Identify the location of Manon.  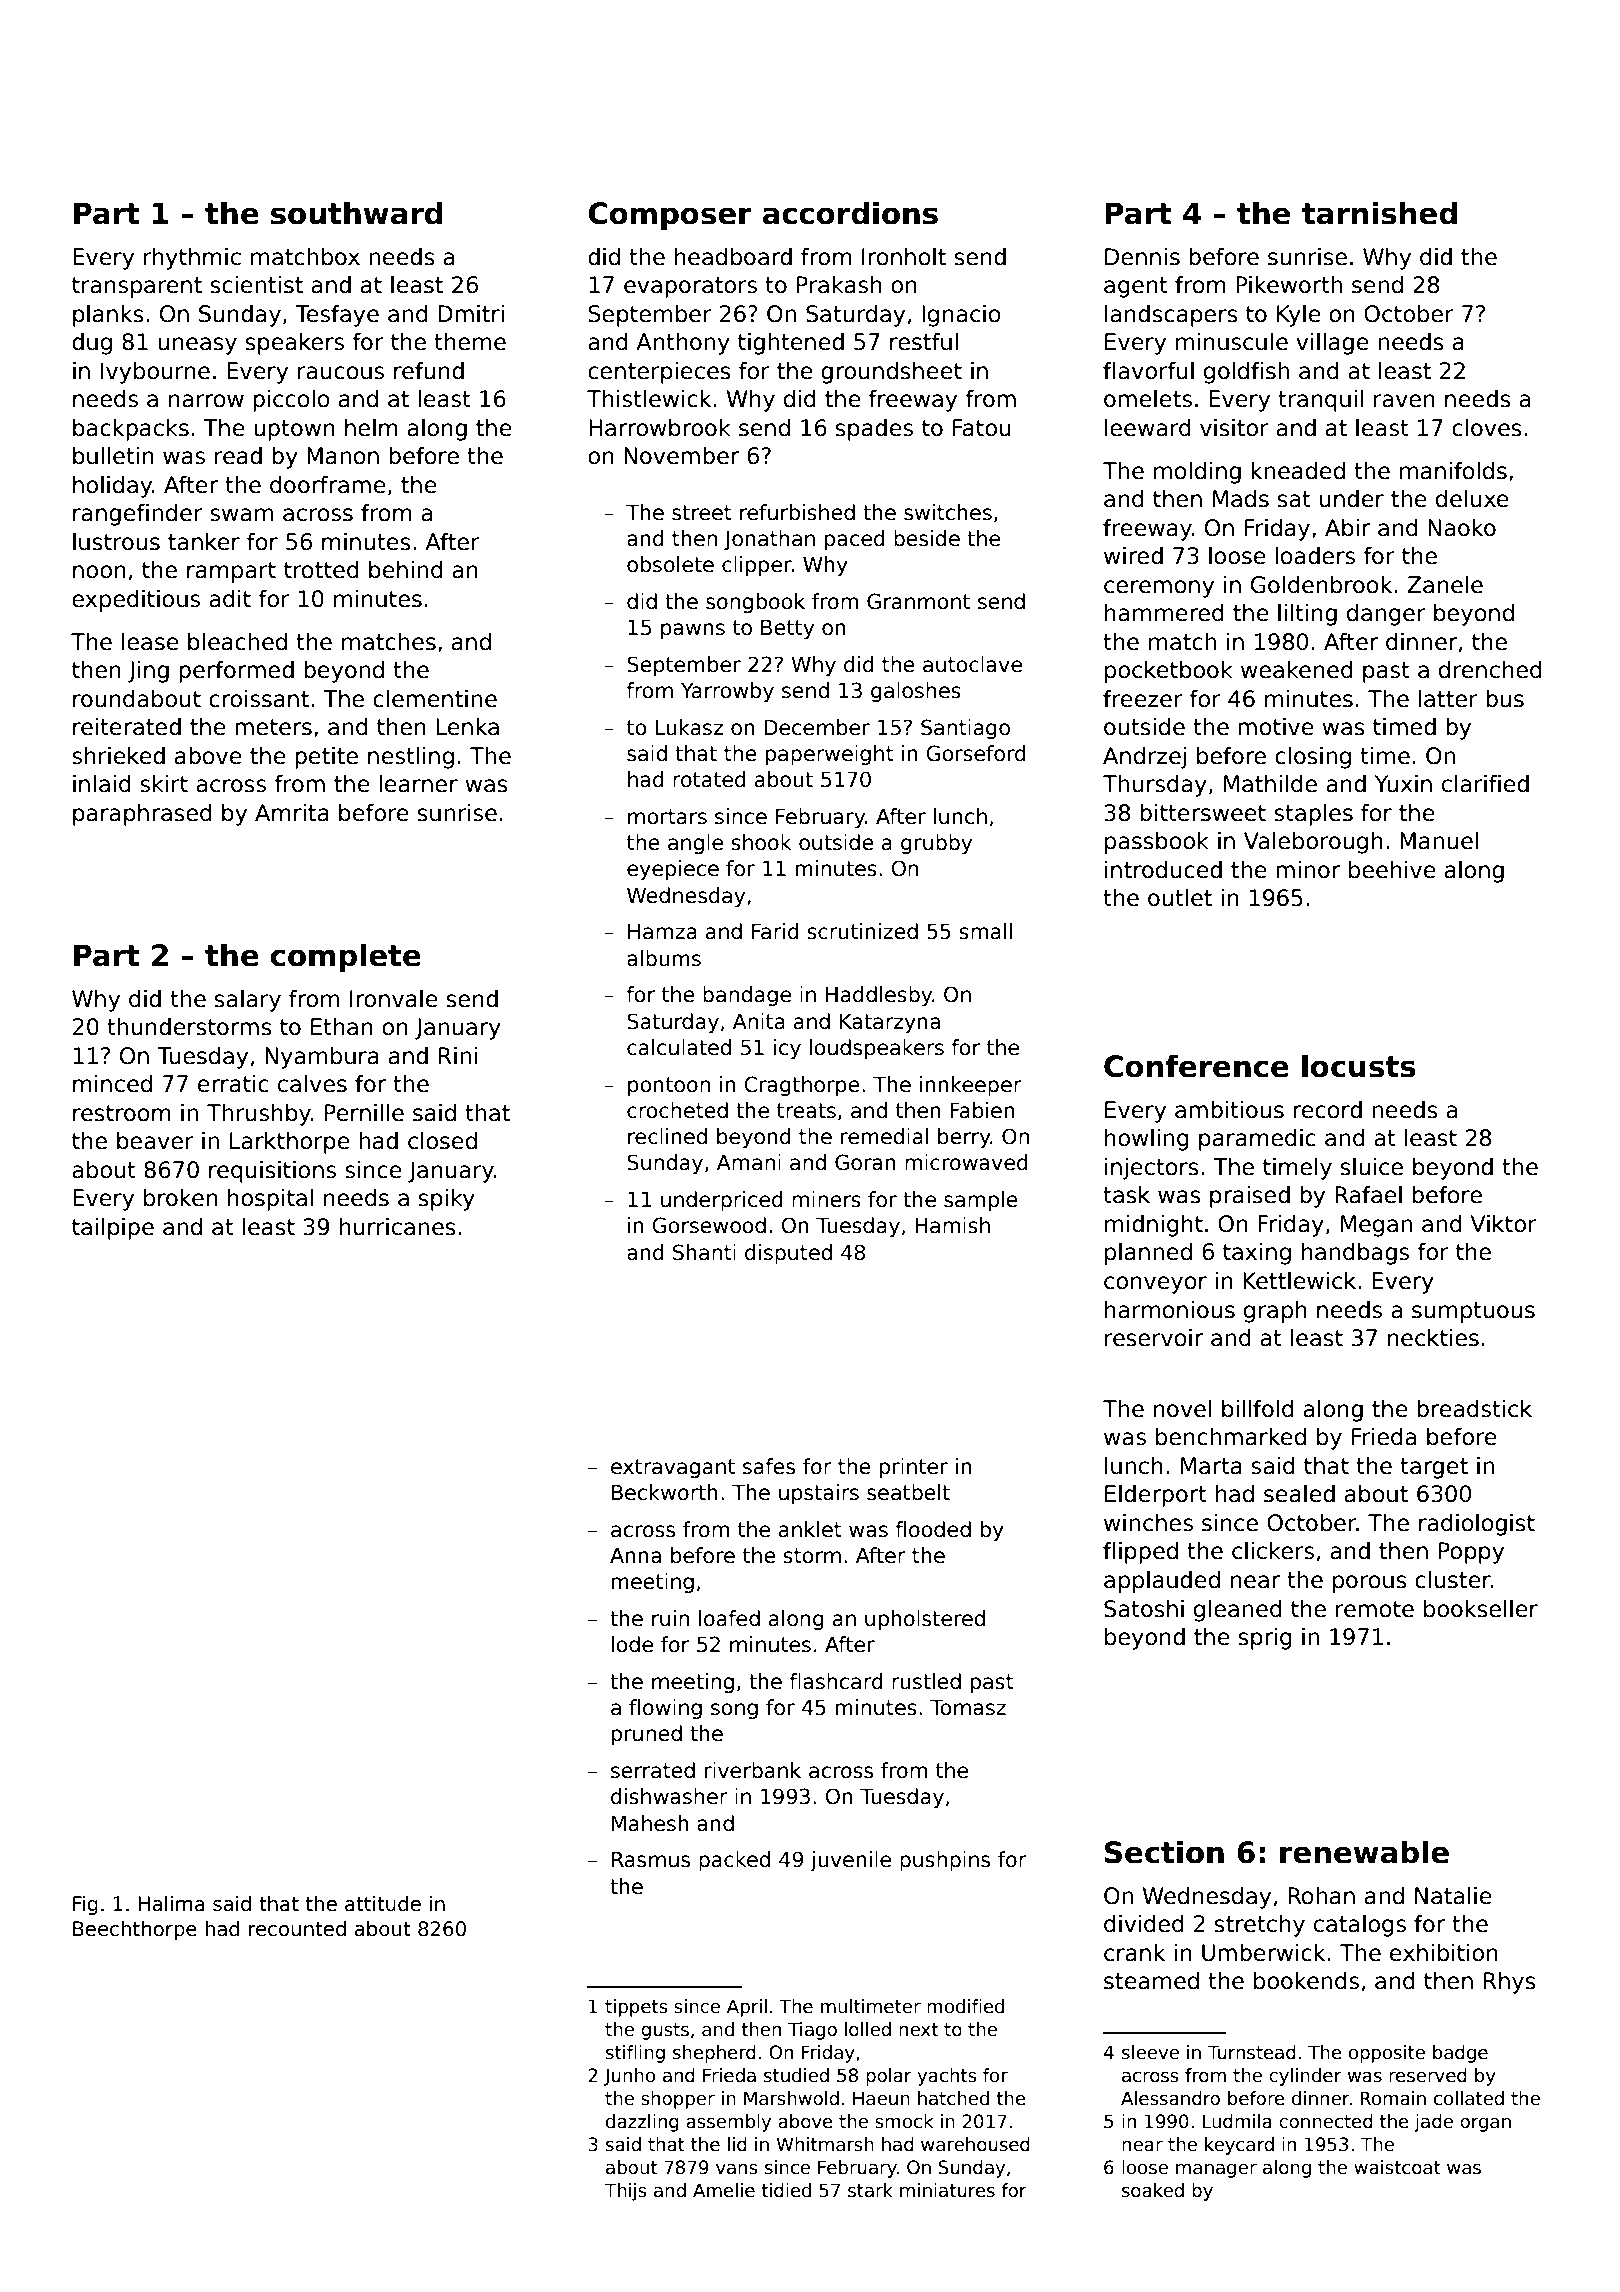
(343, 456).
